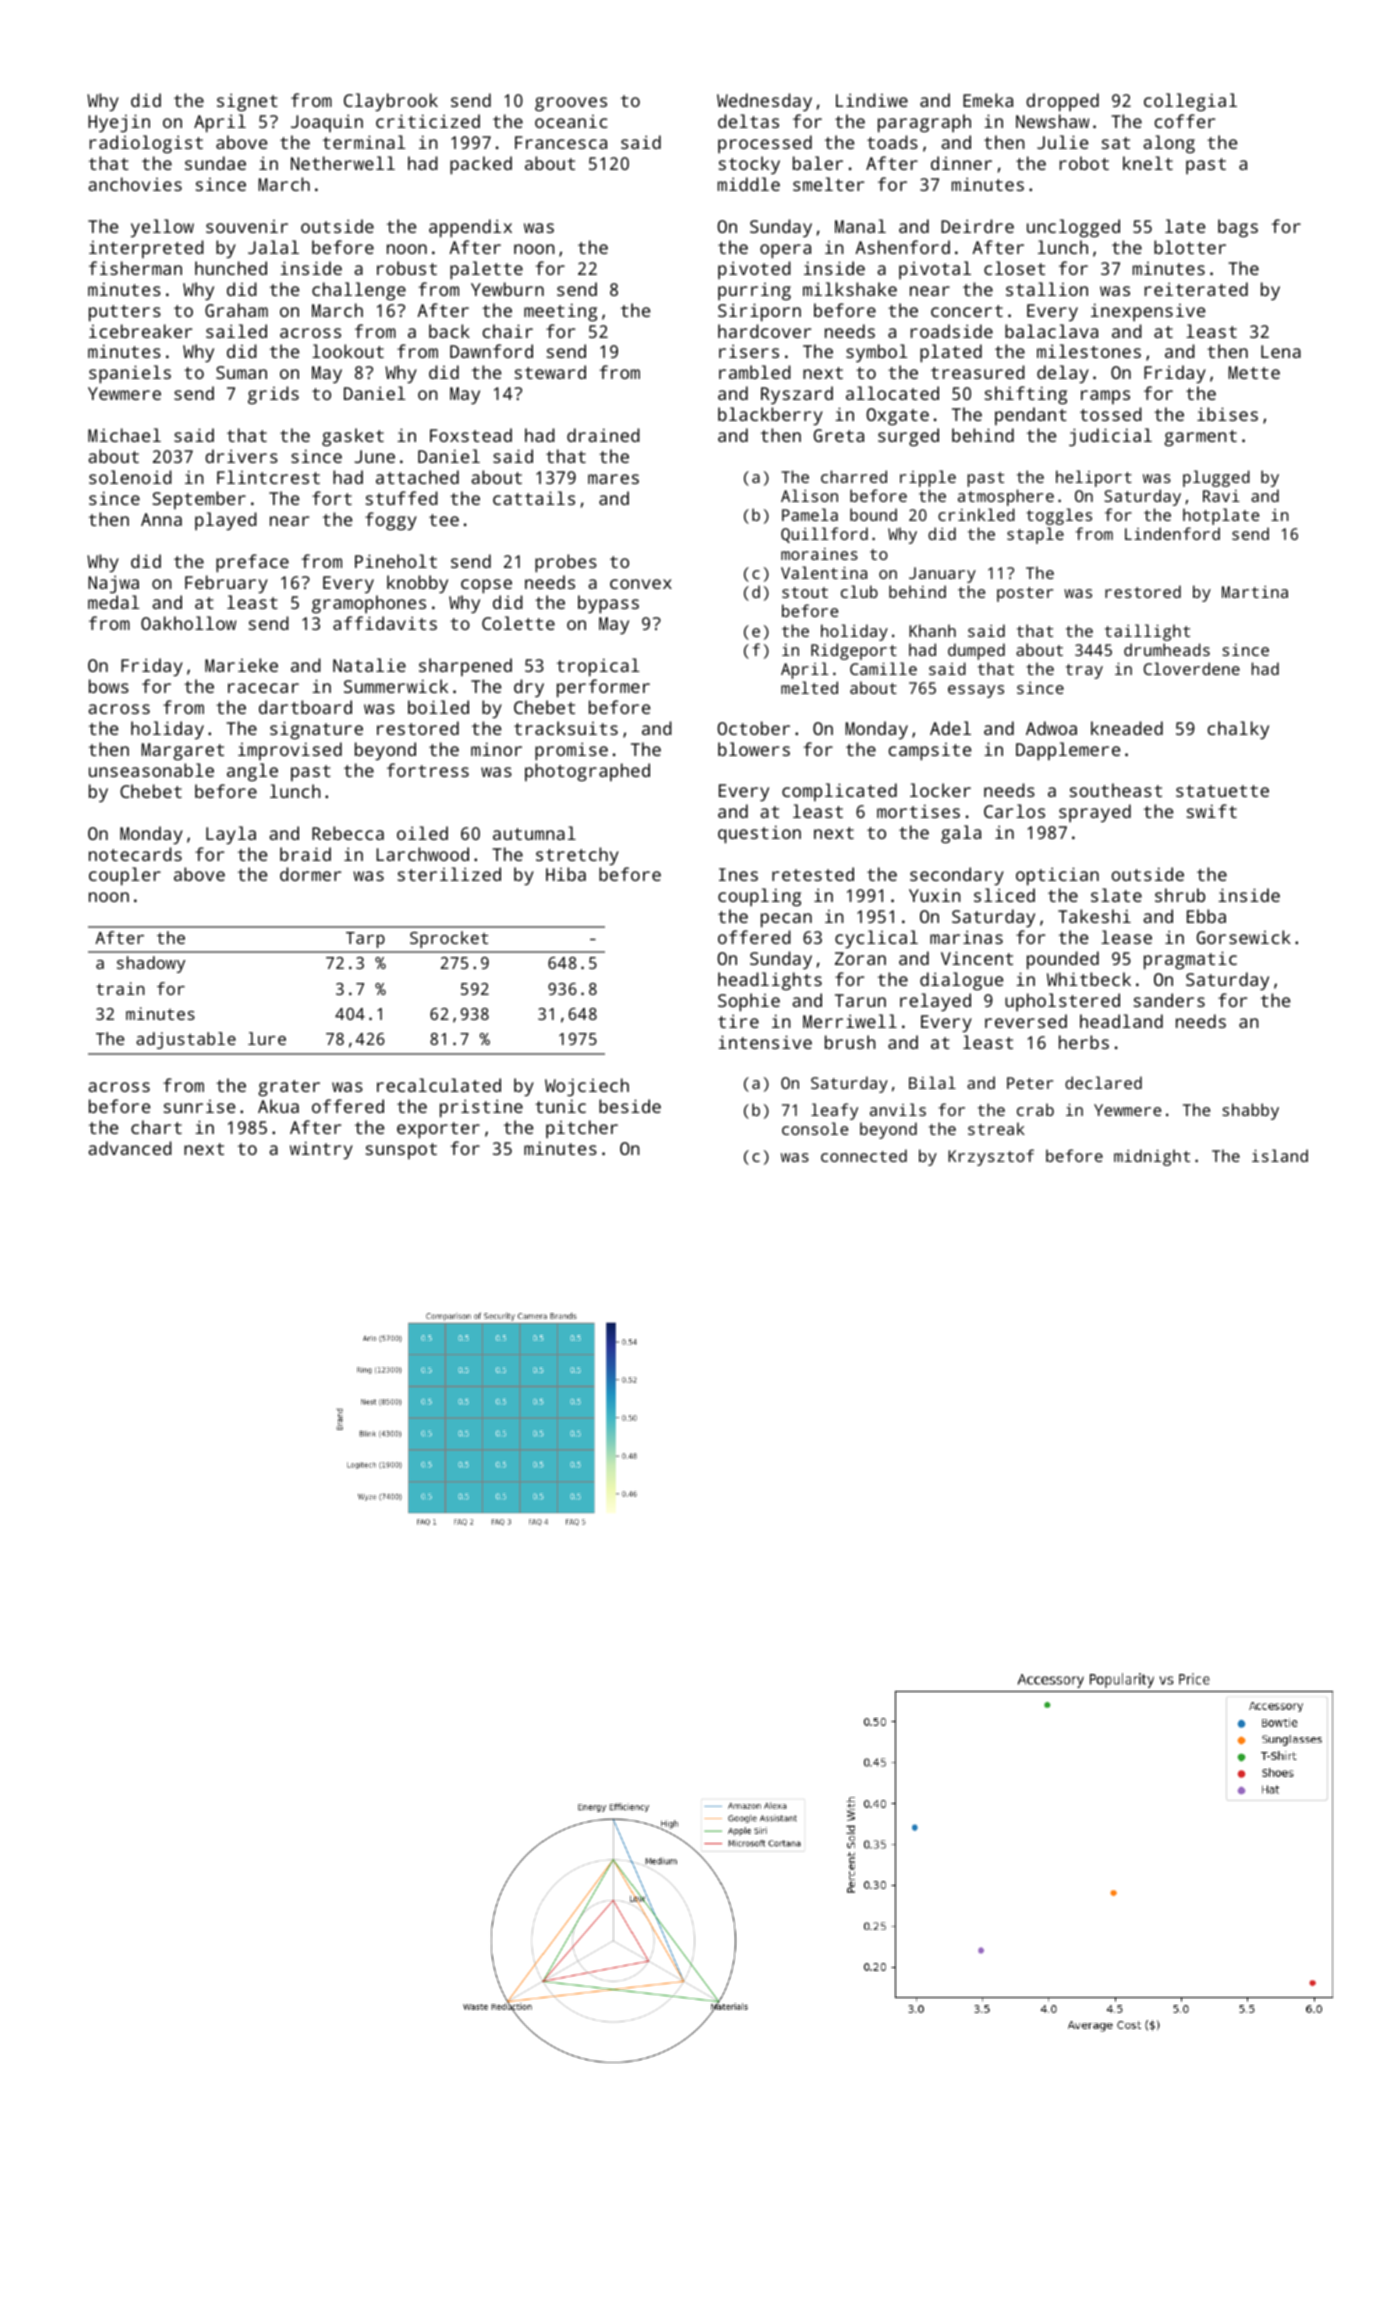  Describe the element at coordinates (1047, 289) in the document. I see `stallion` at that location.
